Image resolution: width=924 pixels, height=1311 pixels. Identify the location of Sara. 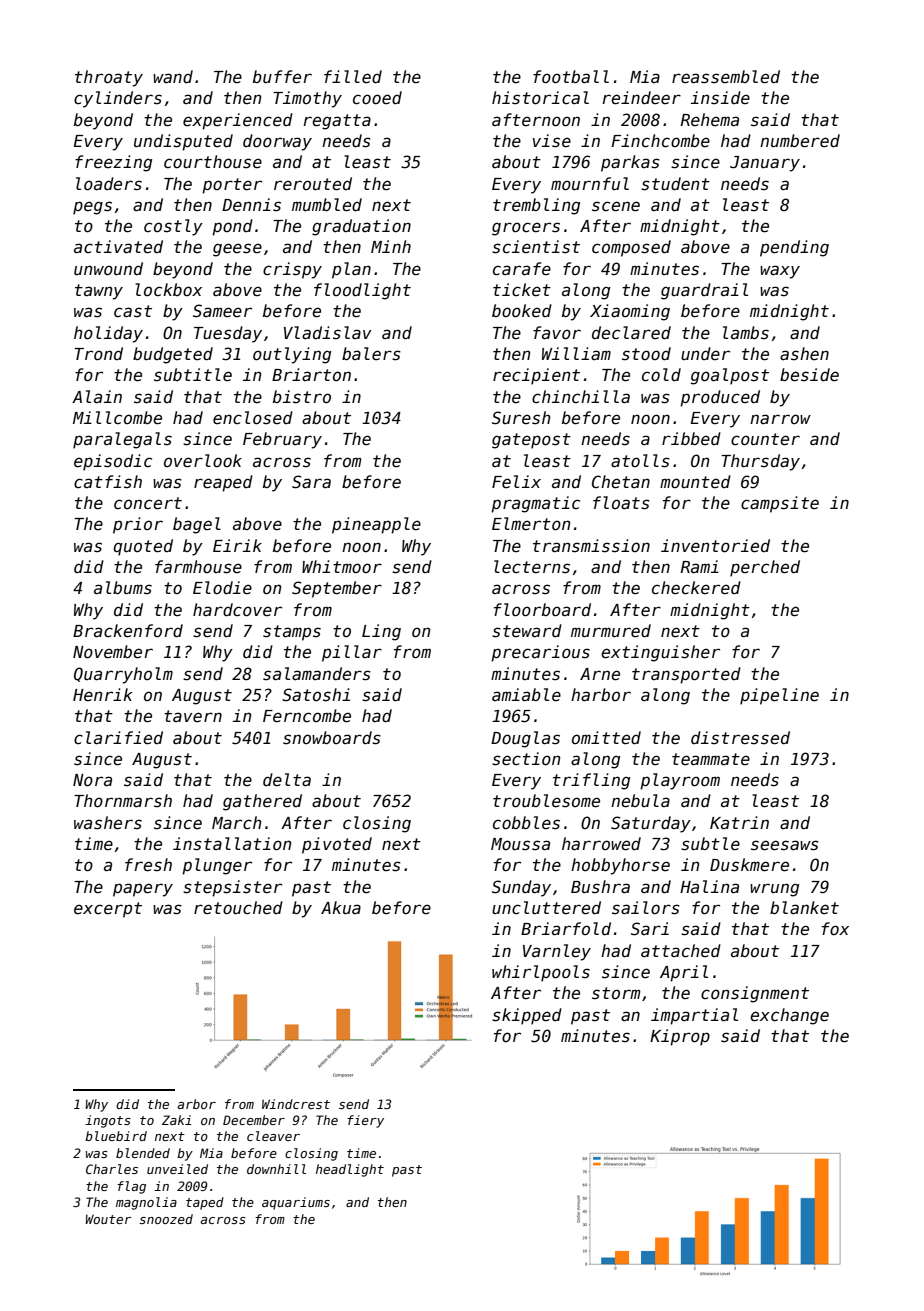
(311, 482).
